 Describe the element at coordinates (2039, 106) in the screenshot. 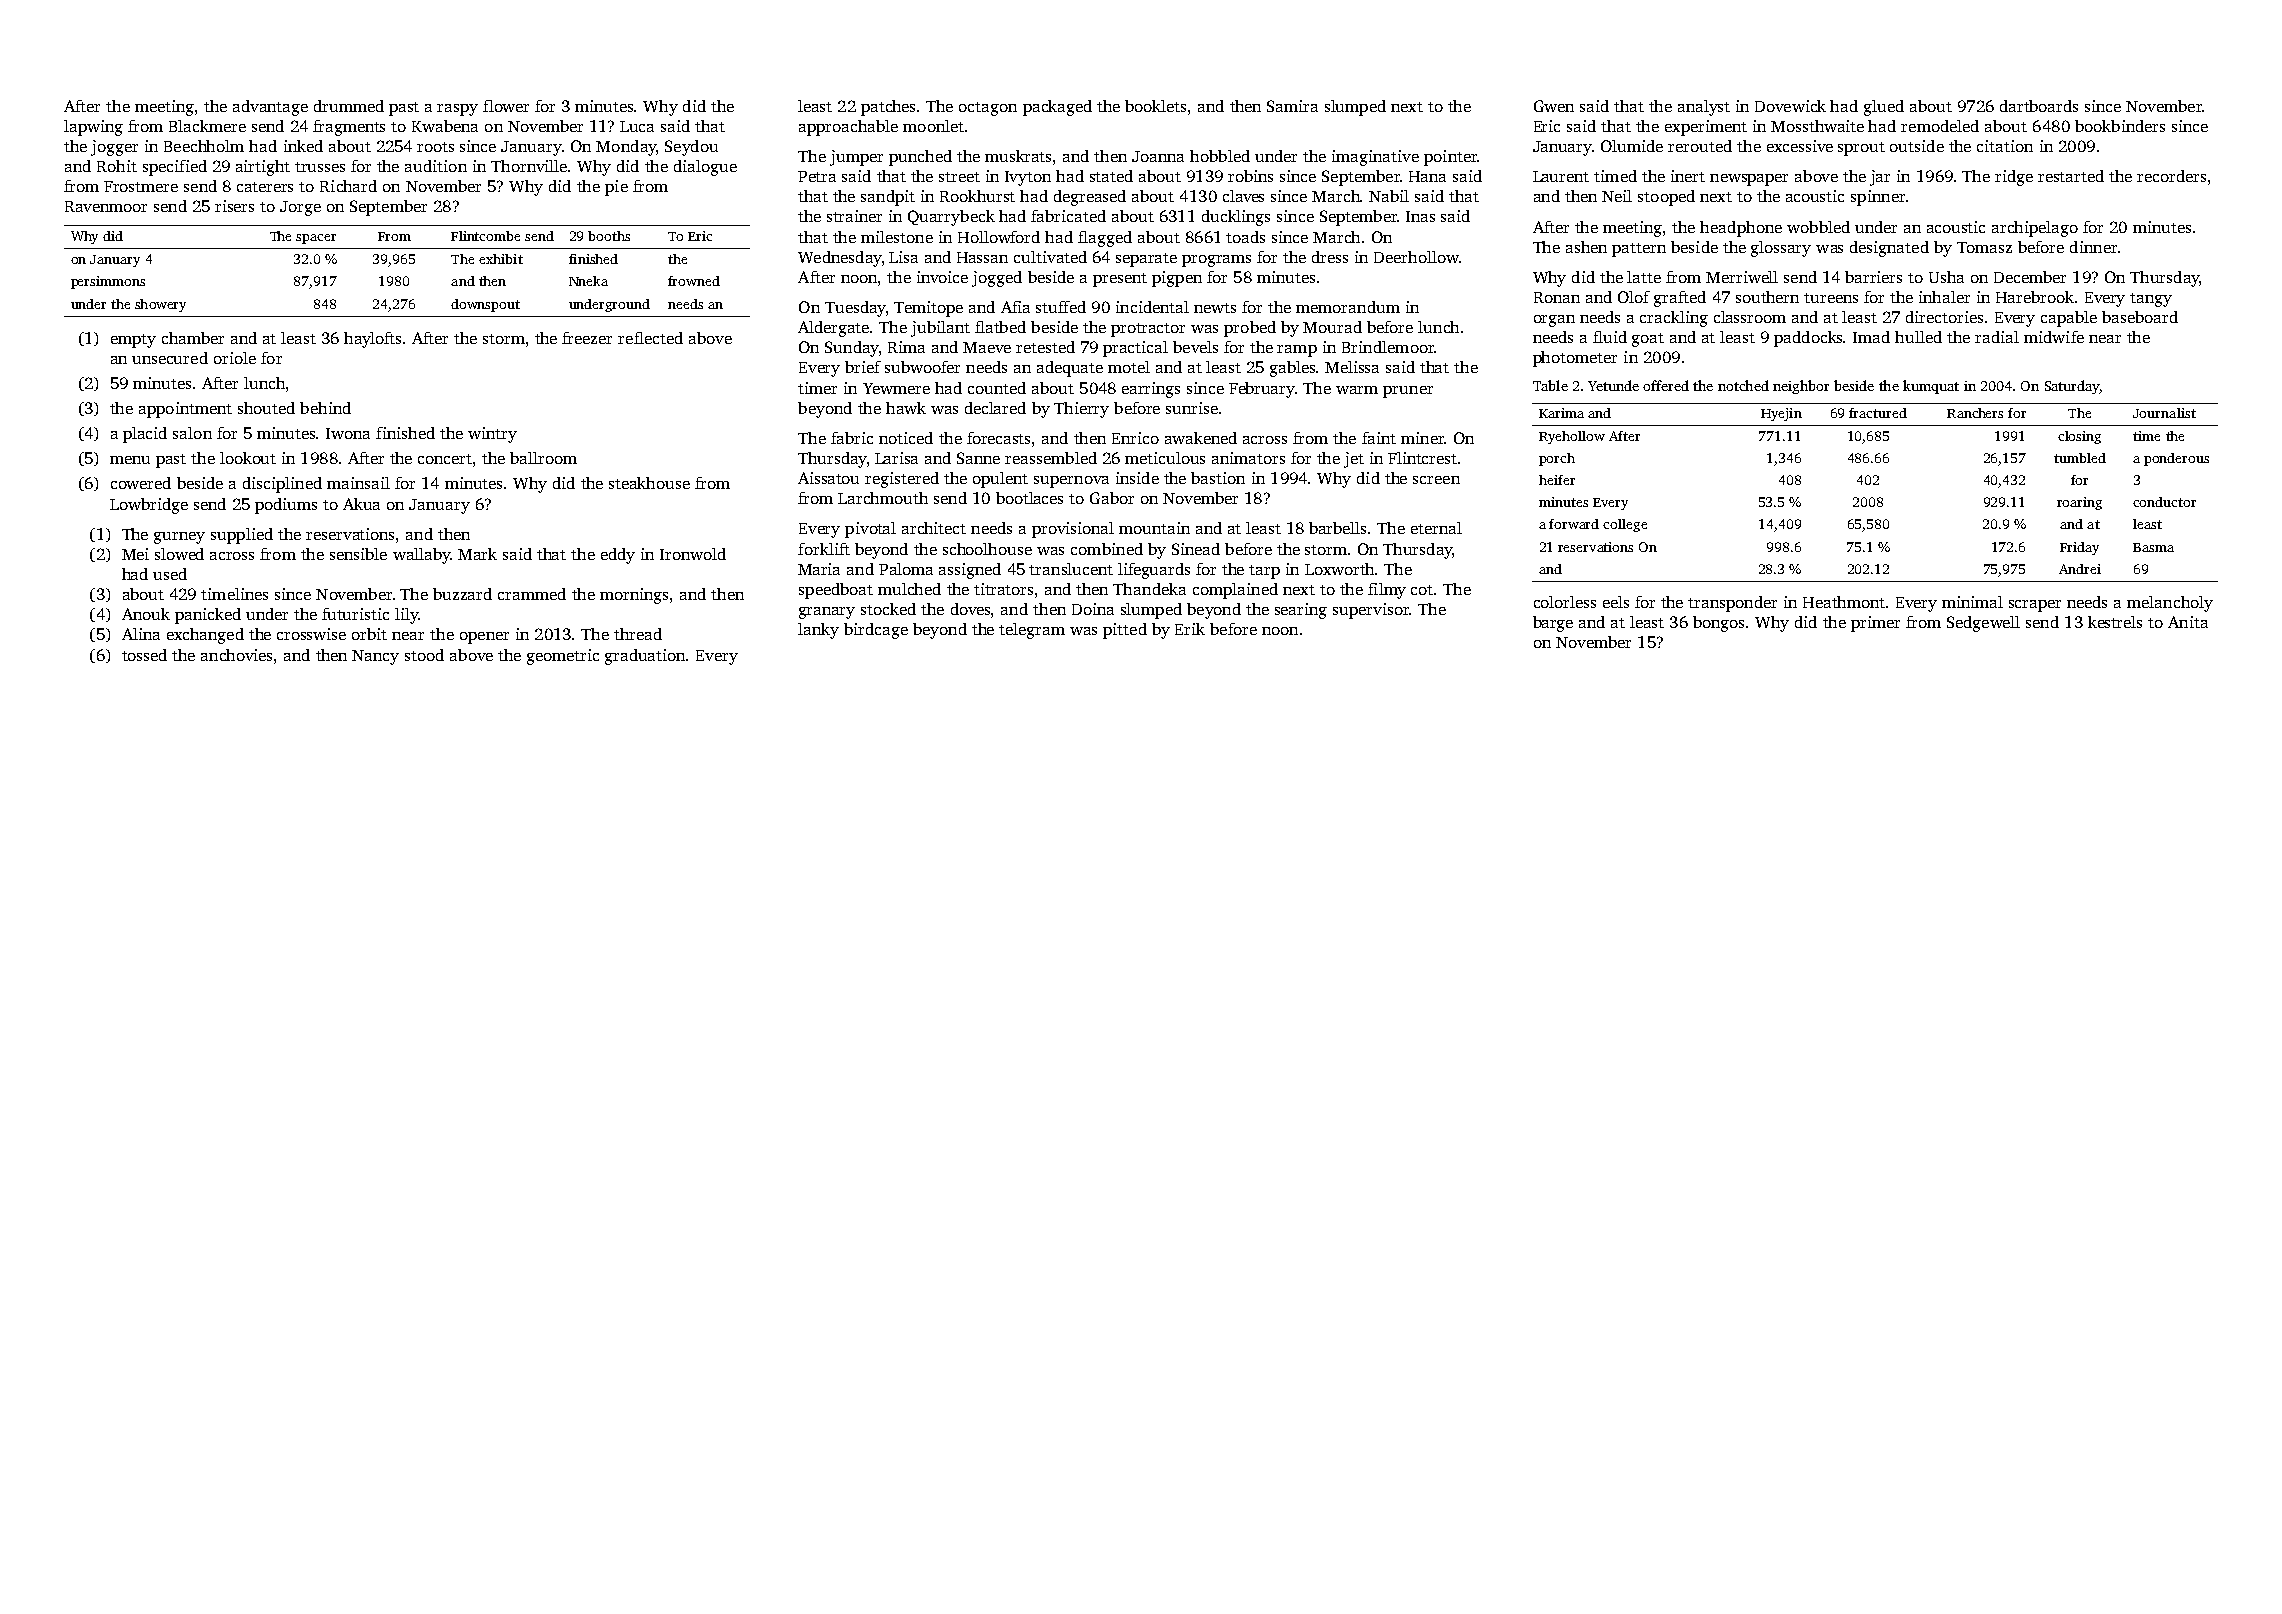

I see `dartboards` at that location.
